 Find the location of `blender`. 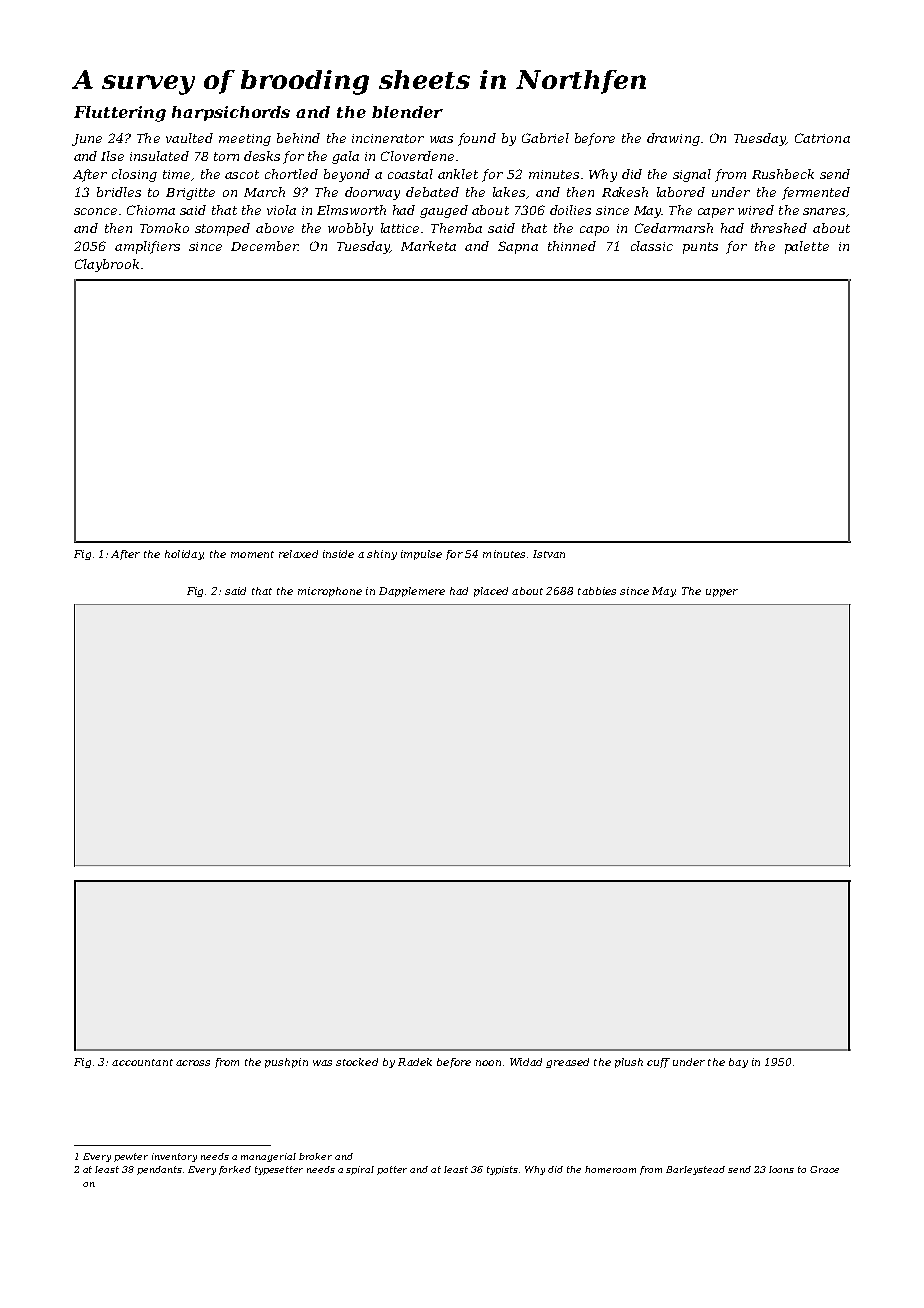

blender is located at coordinates (407, 112).
